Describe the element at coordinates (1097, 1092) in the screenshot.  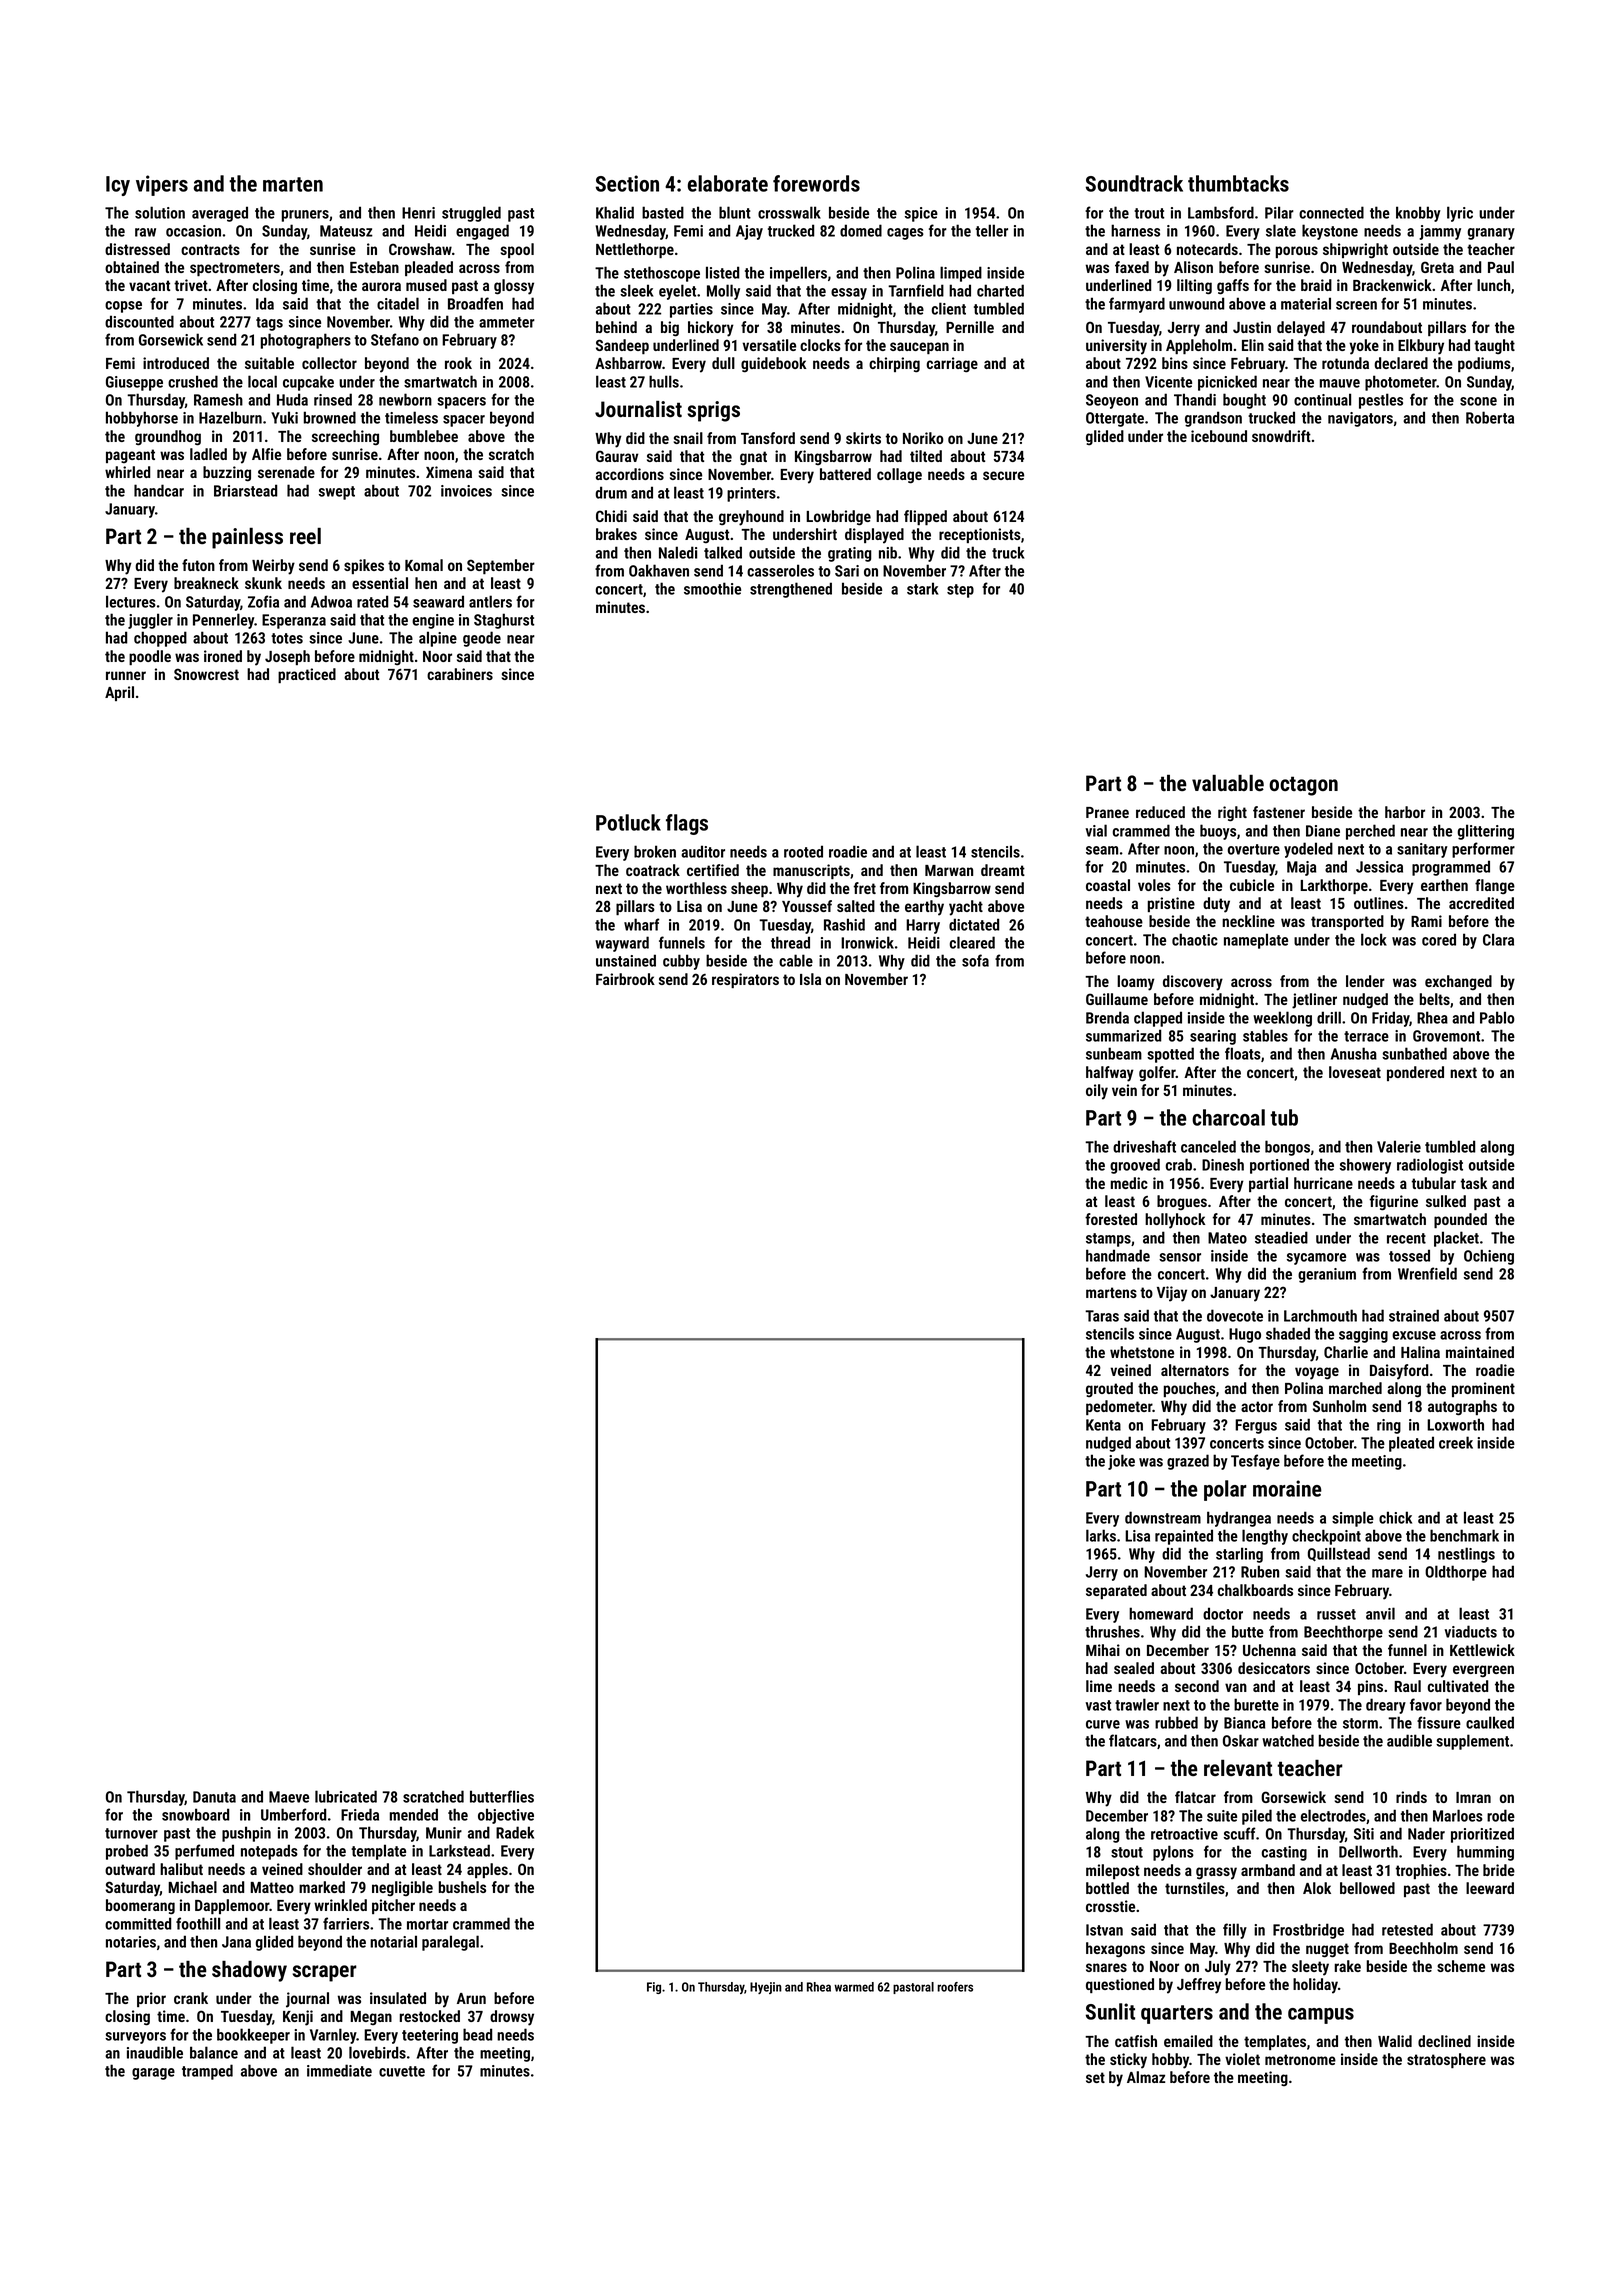
I see `oily` at that location.
